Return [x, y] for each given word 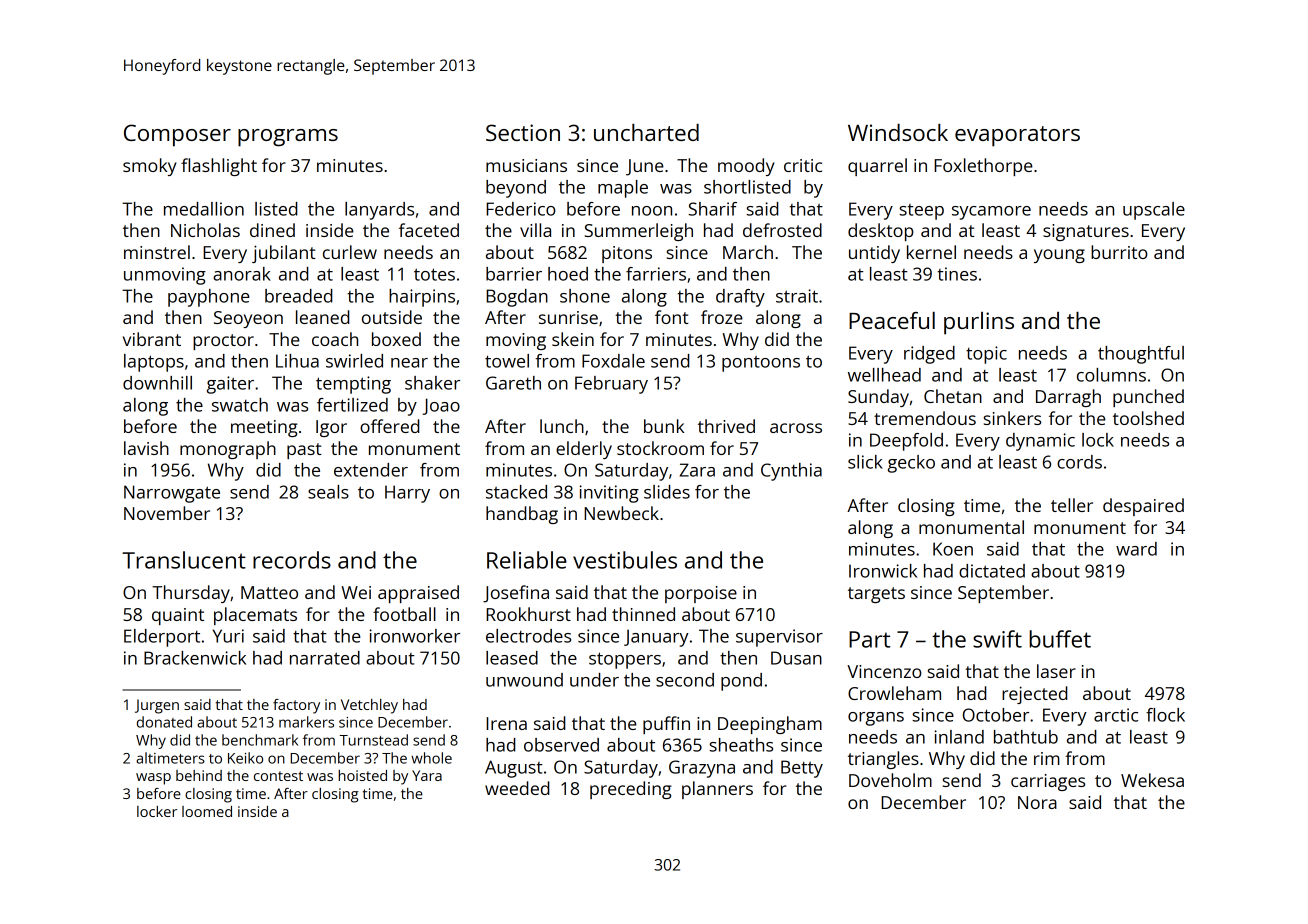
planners [717, 790]
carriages [1048, 782]
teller [1072, 505]
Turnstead [374, 740]
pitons [627, 254]
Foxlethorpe [983, 167]
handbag [522, 515]
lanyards [379, 211]
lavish [146, 448]
